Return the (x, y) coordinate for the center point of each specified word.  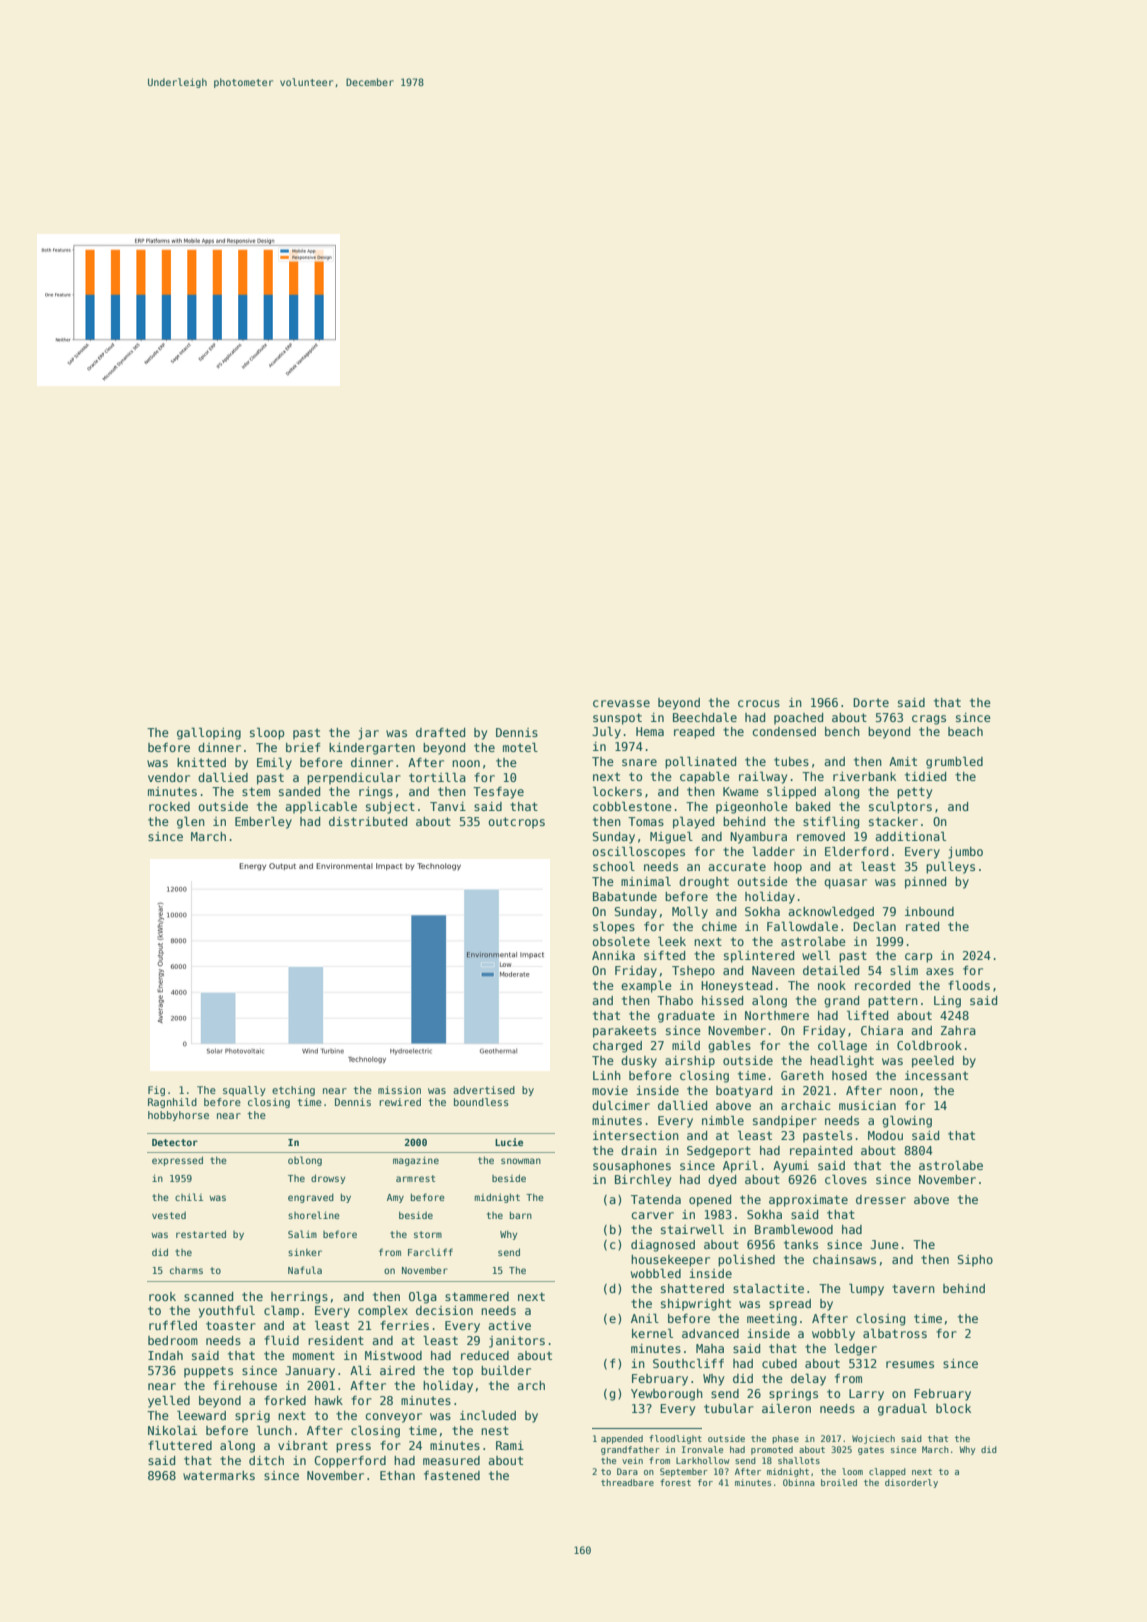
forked (285, 1400)
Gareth (802, 1075)
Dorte (871, 702)
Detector (175, 1142)
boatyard (744, 1092)
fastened (452, 1475)
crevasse (621, 703)
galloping (209, 733)
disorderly (911, 1483)
